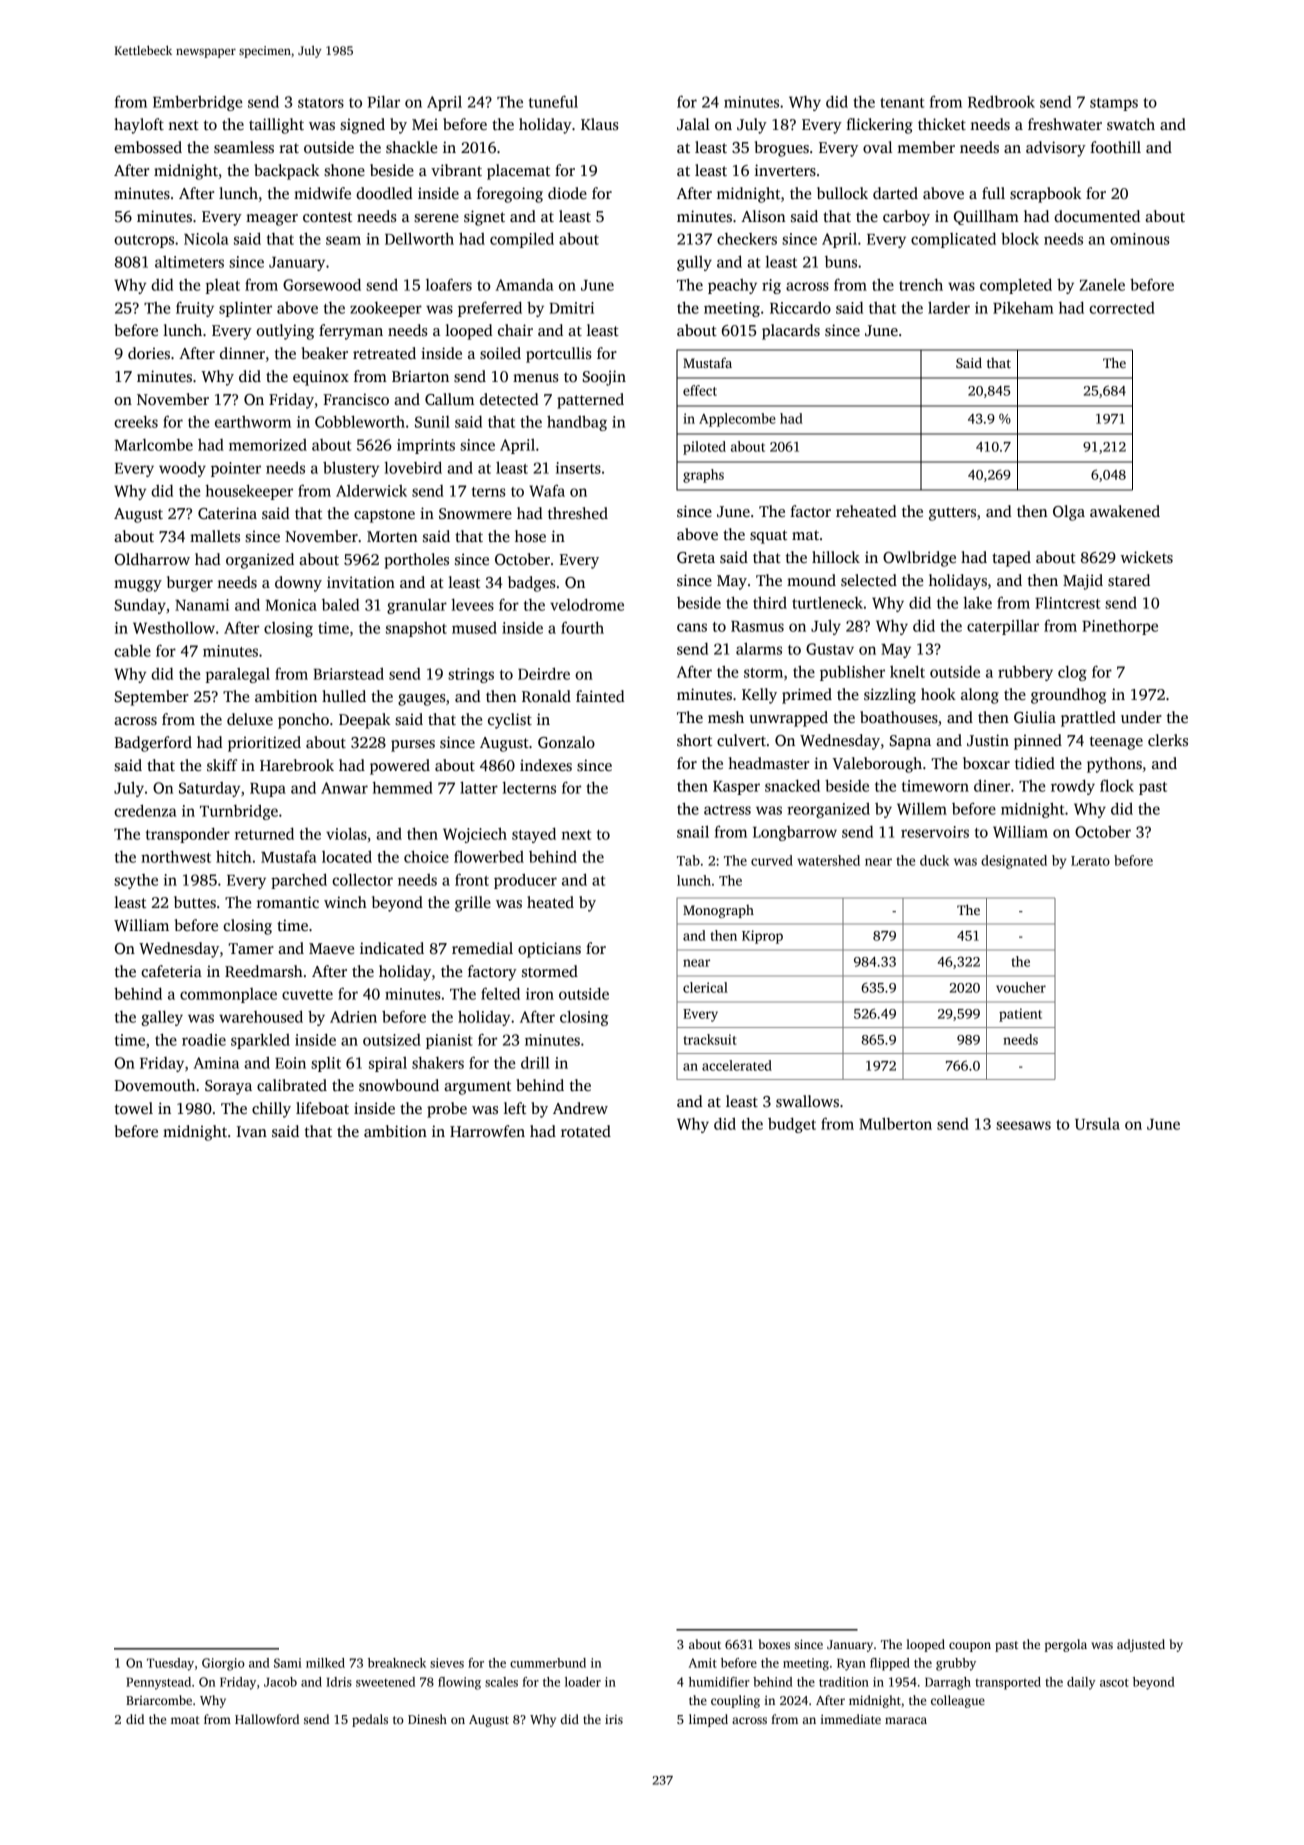  Describe the element at coordinates (895, 1123) in the screenshot. I see `Mulberton` at that location.
